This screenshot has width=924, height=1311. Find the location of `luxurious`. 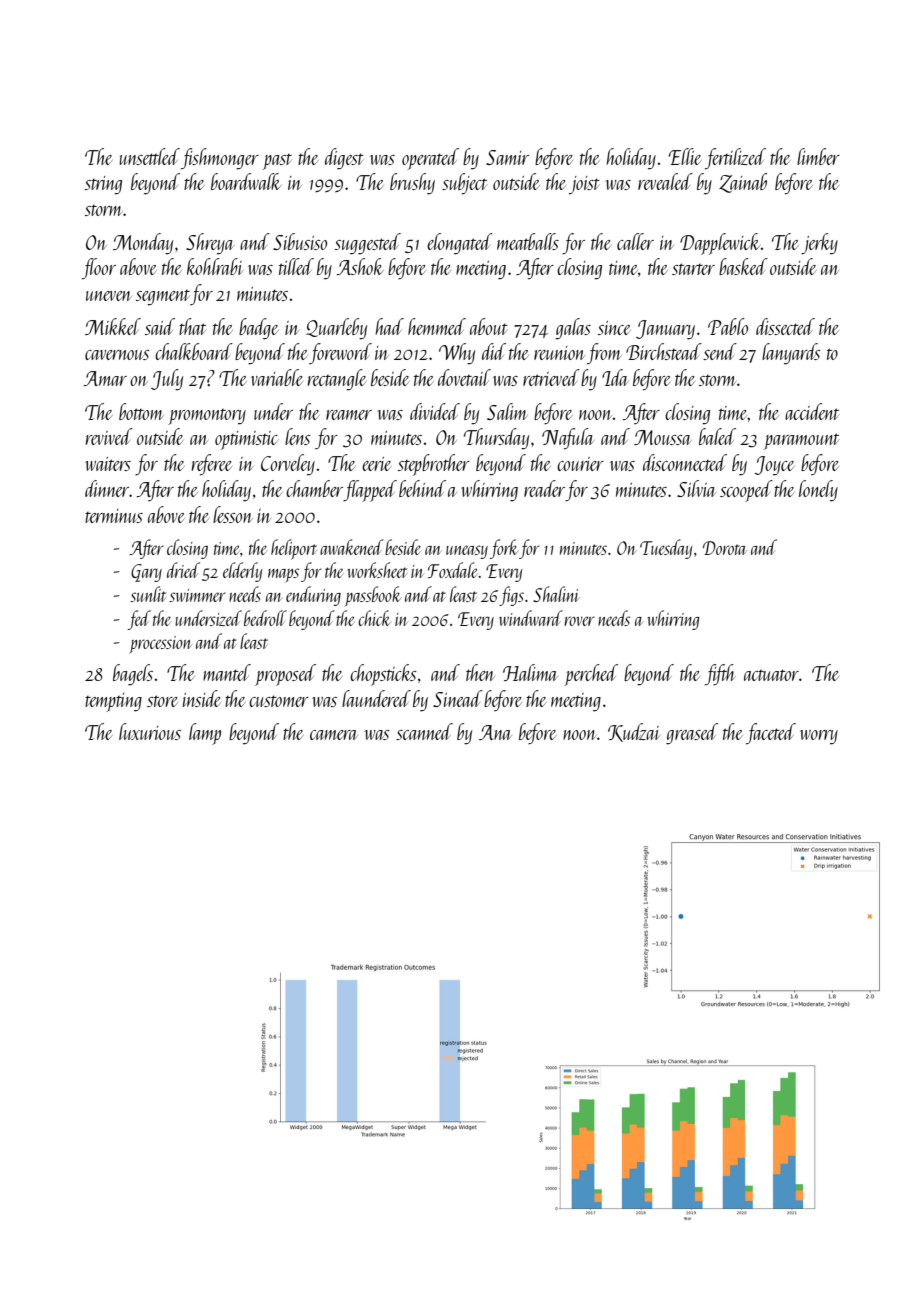

luxurious is located at coordinates (150, 731).
